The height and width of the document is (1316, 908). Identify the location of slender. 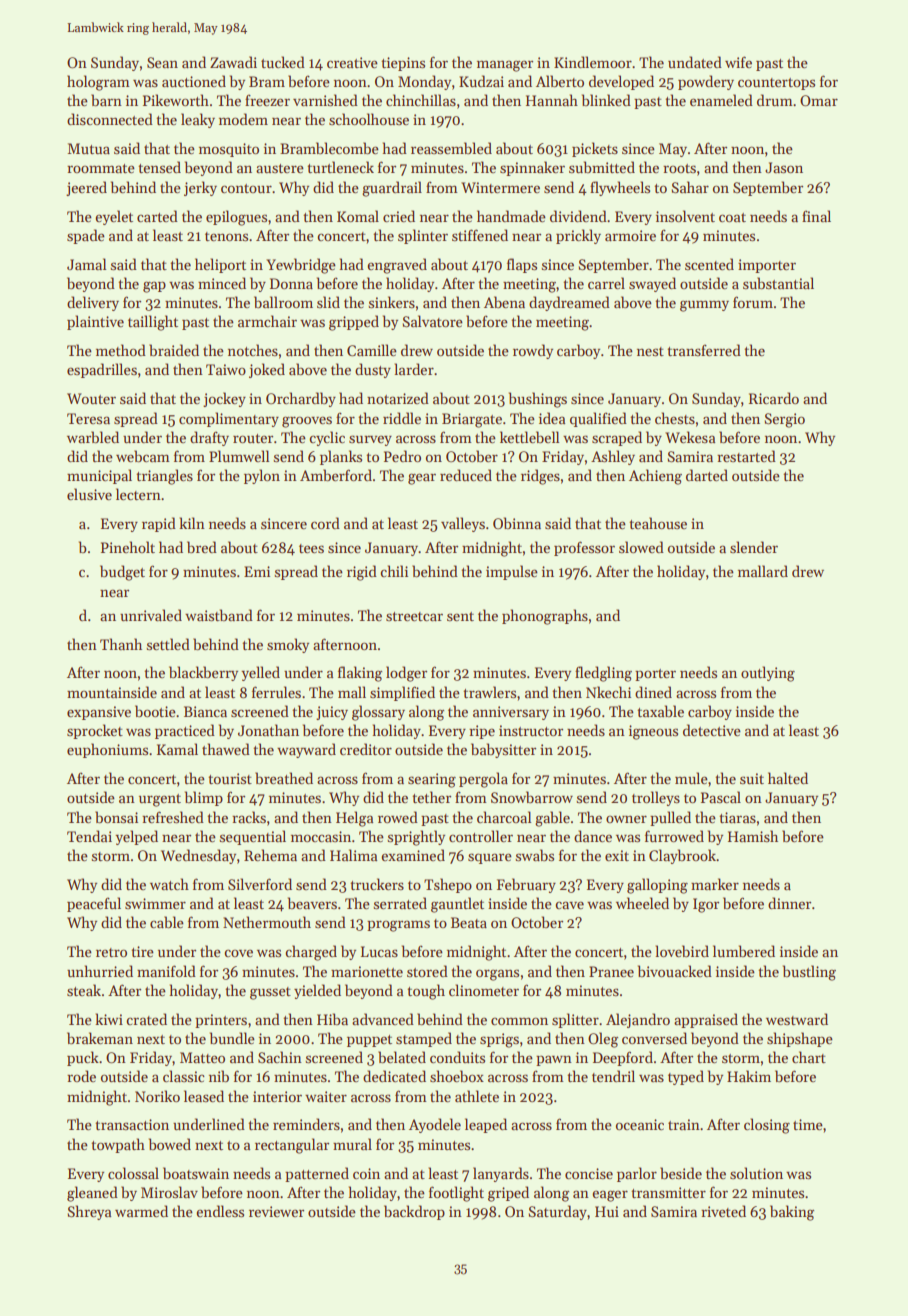
(754, 547).
